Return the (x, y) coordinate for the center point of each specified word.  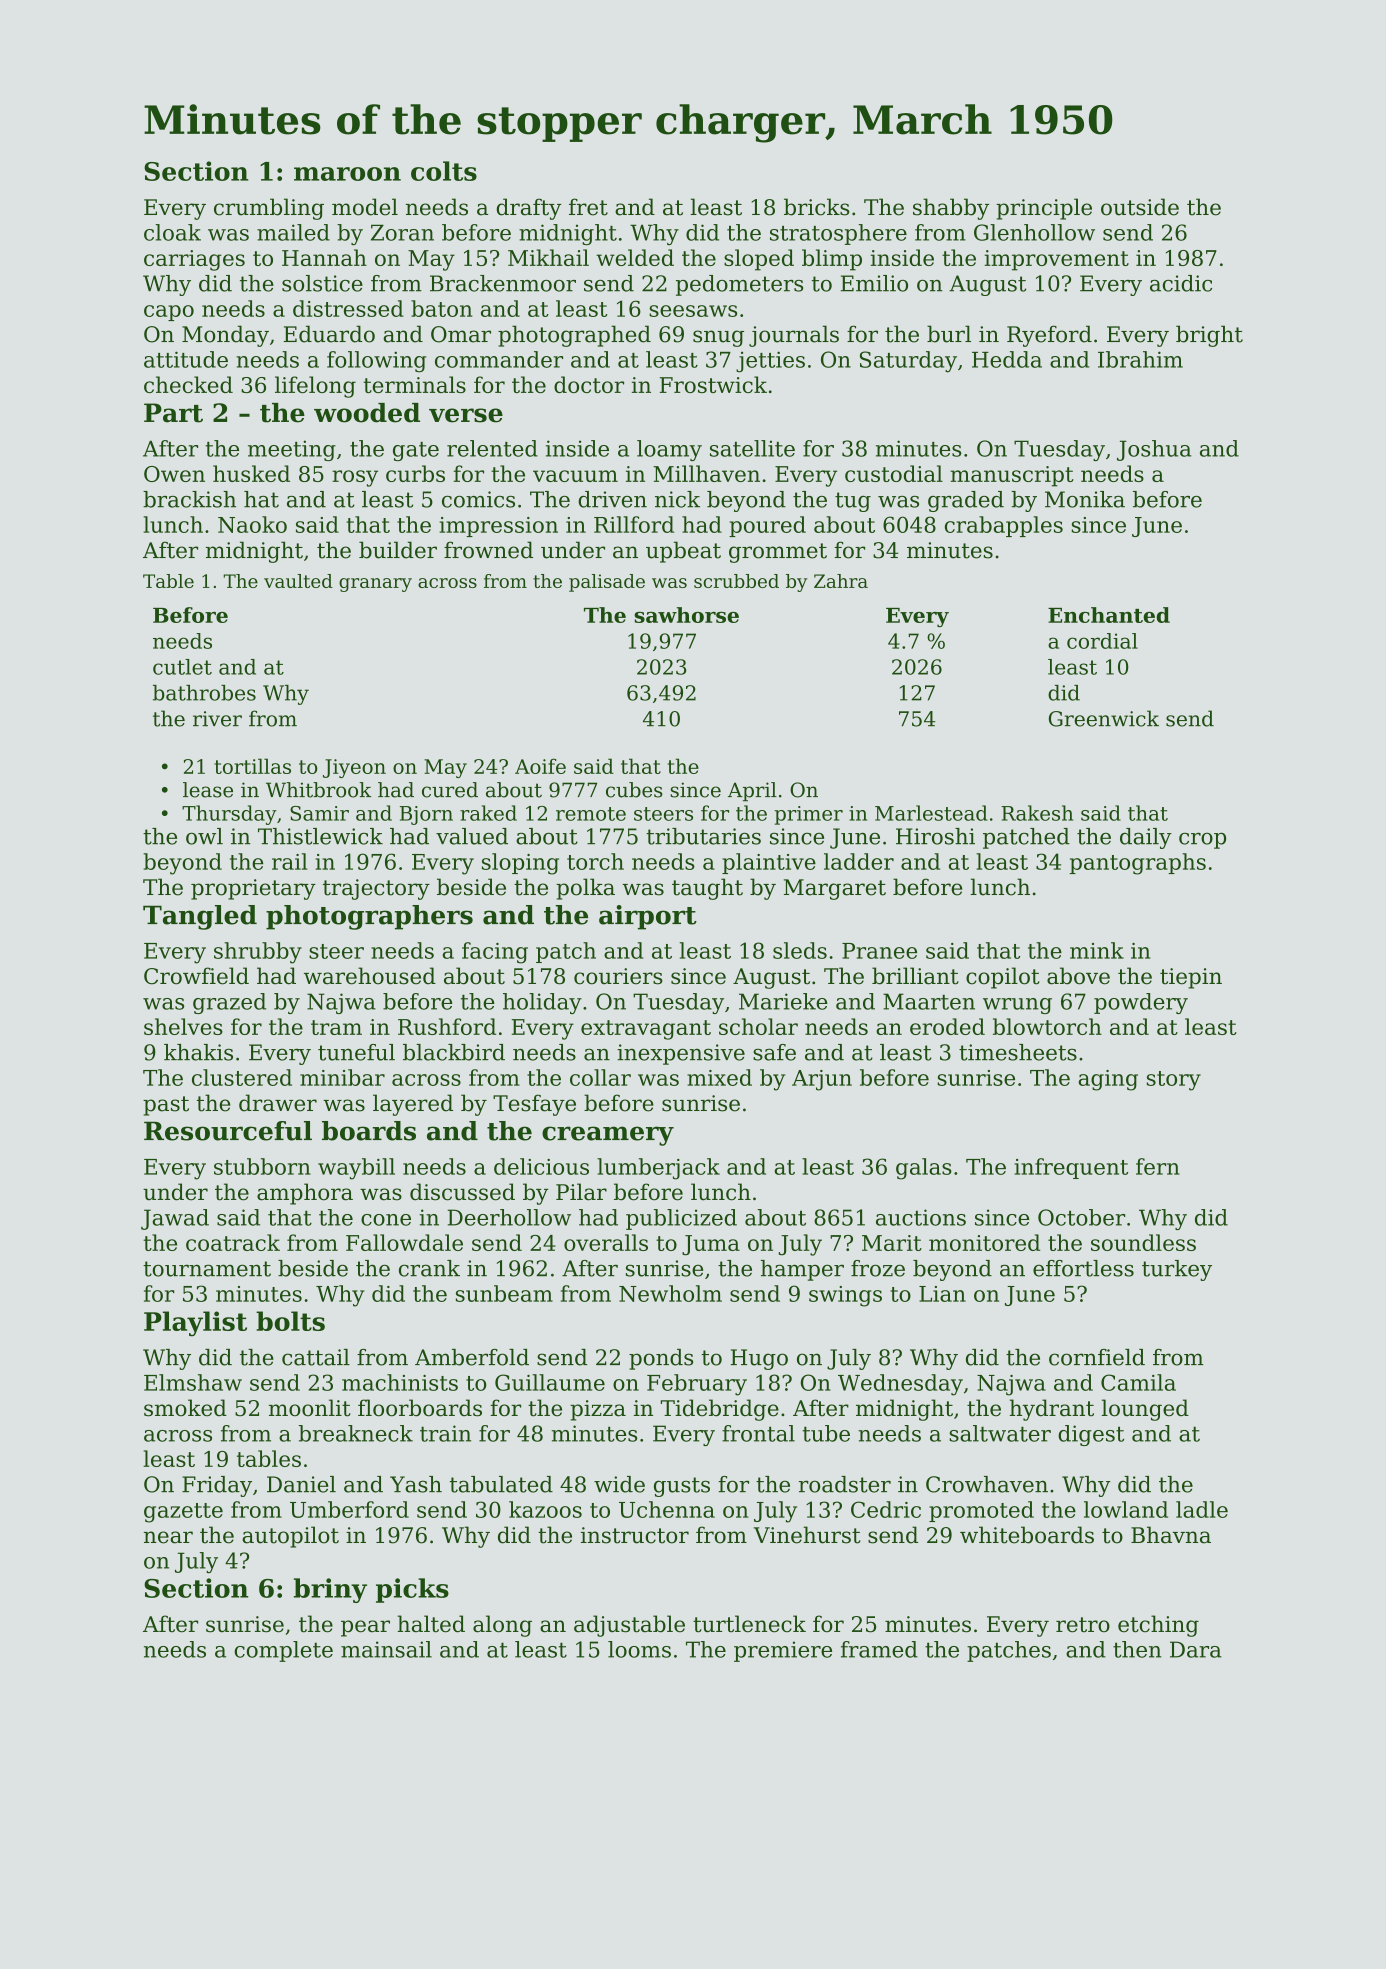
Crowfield (196, 976)
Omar (461, 334)
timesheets (1018, 1052)
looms (639, 1649)
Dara (1196, 1649)
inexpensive (681, 1054)
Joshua (1154, 450)
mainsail (386, 1649)
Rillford (634, 524)
